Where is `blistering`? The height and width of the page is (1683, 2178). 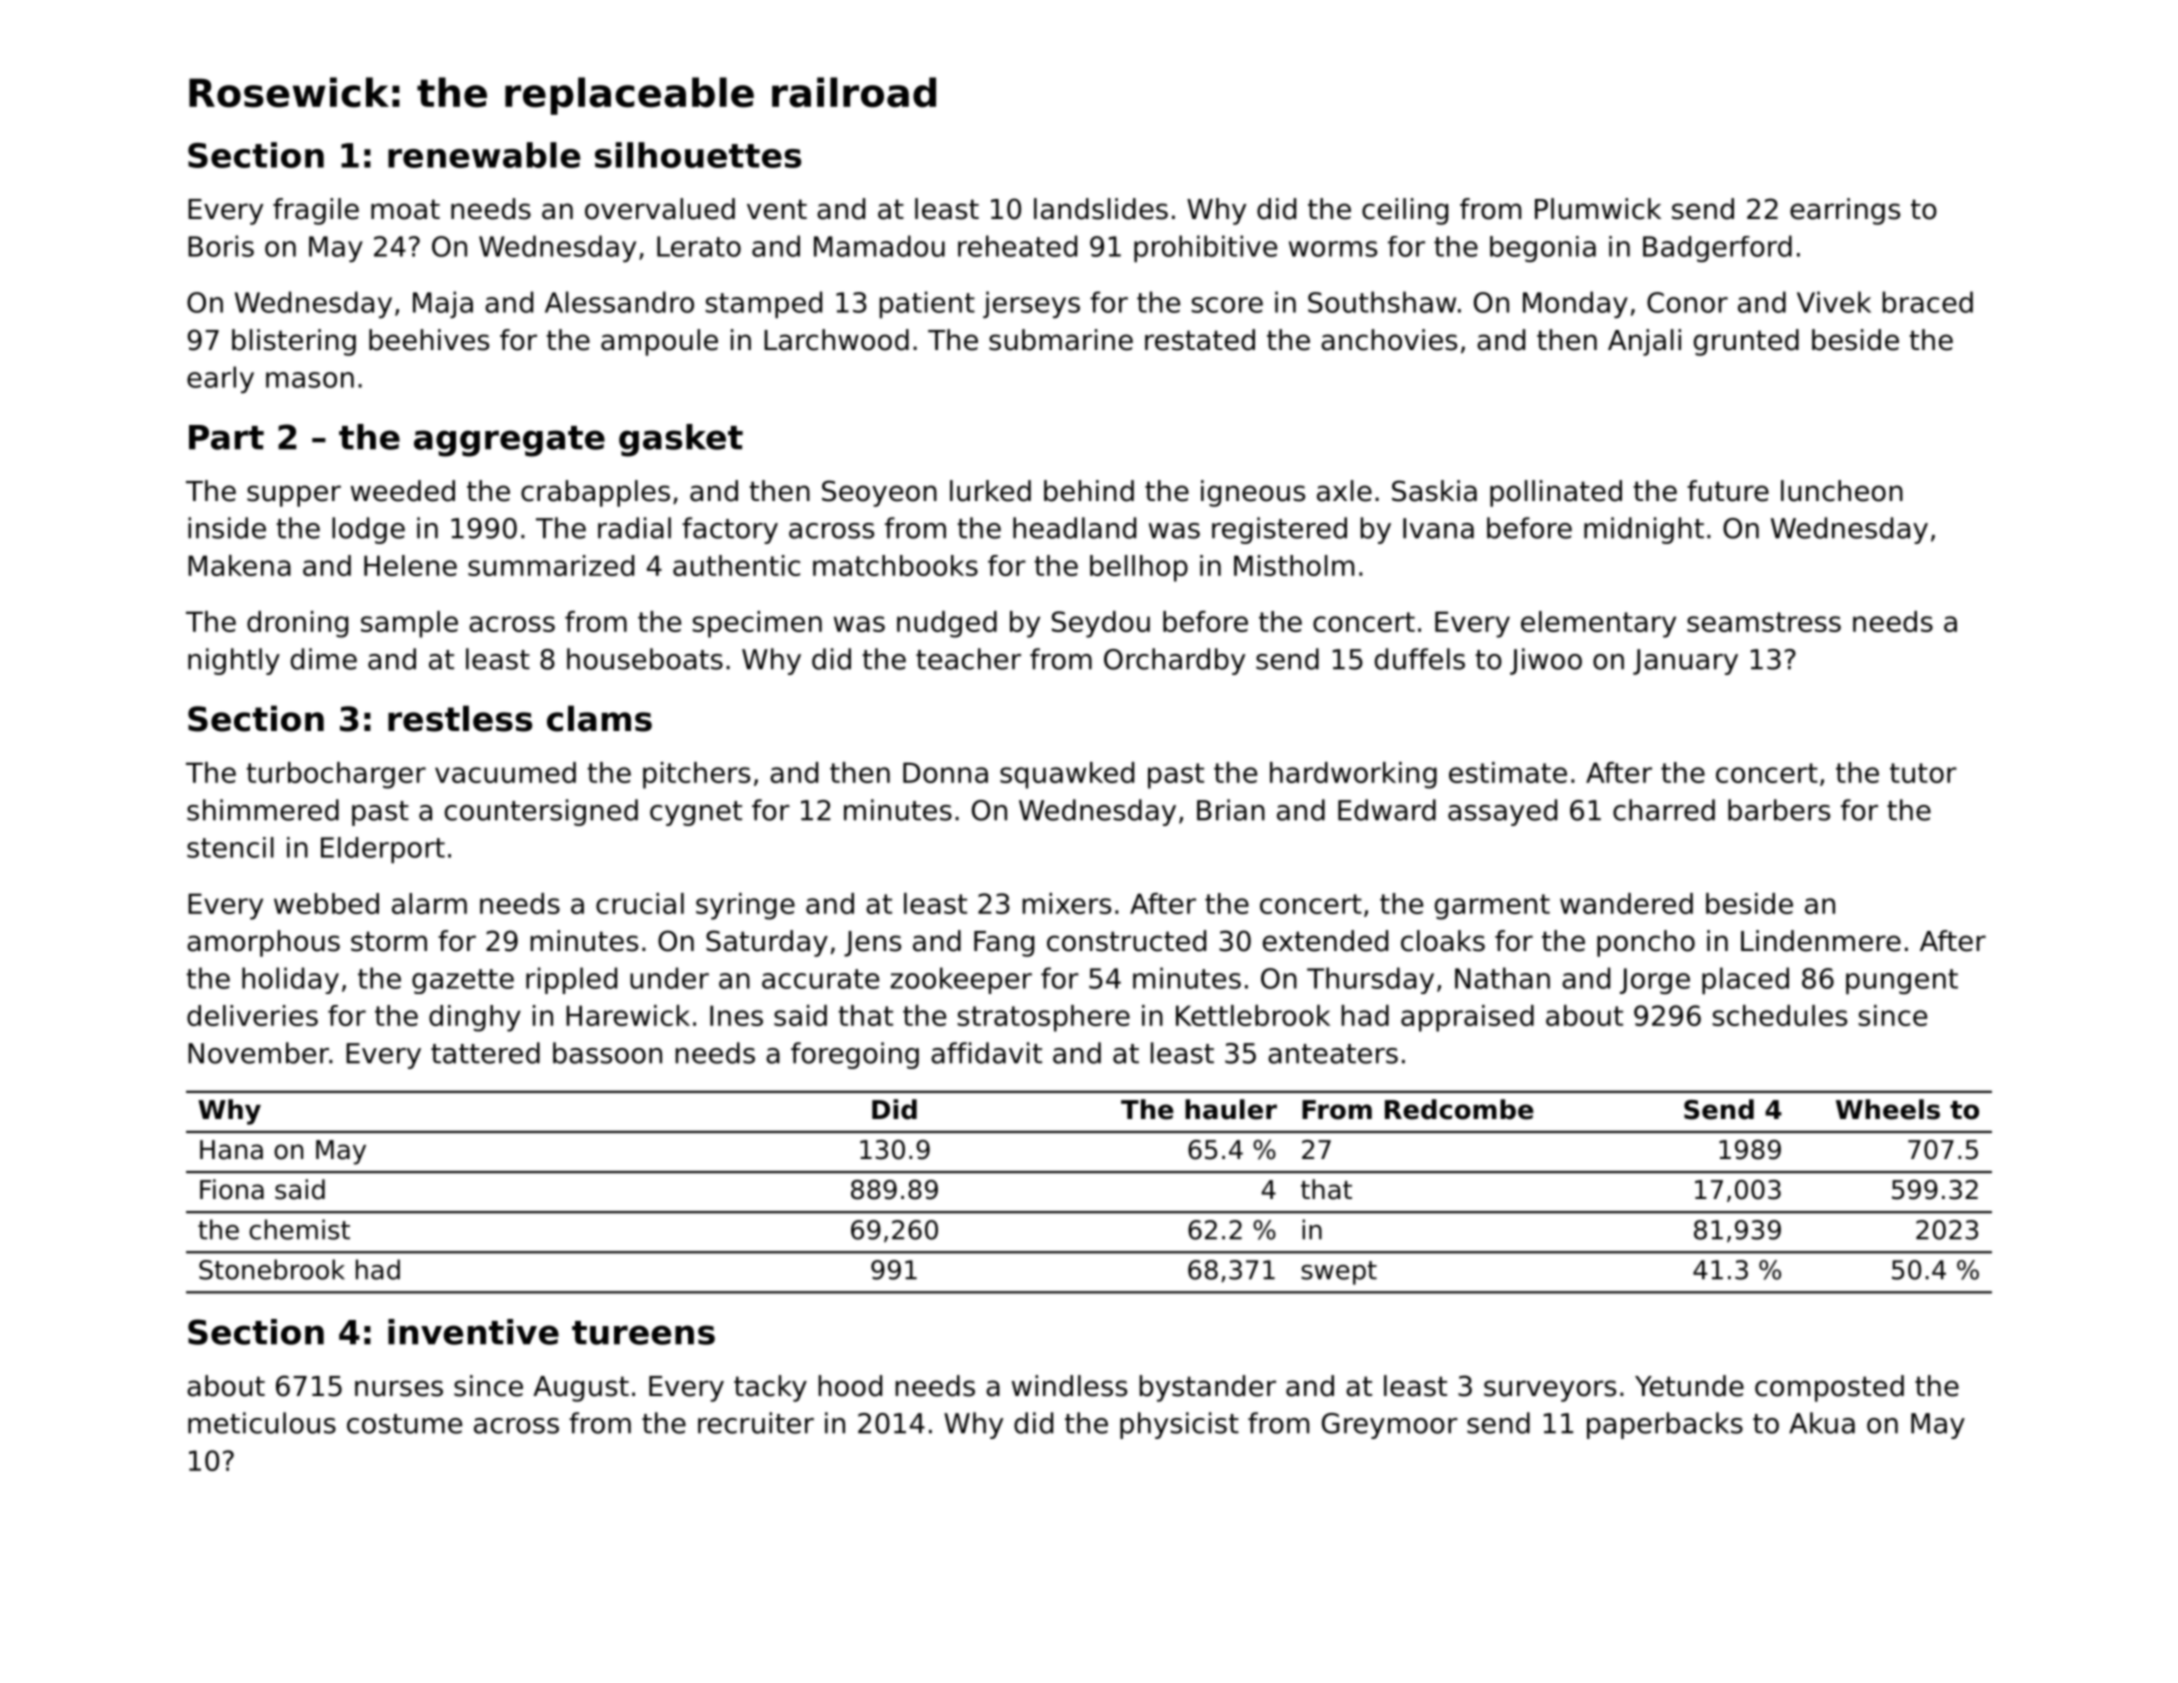 blistering is located at coordinates (294, 342).
